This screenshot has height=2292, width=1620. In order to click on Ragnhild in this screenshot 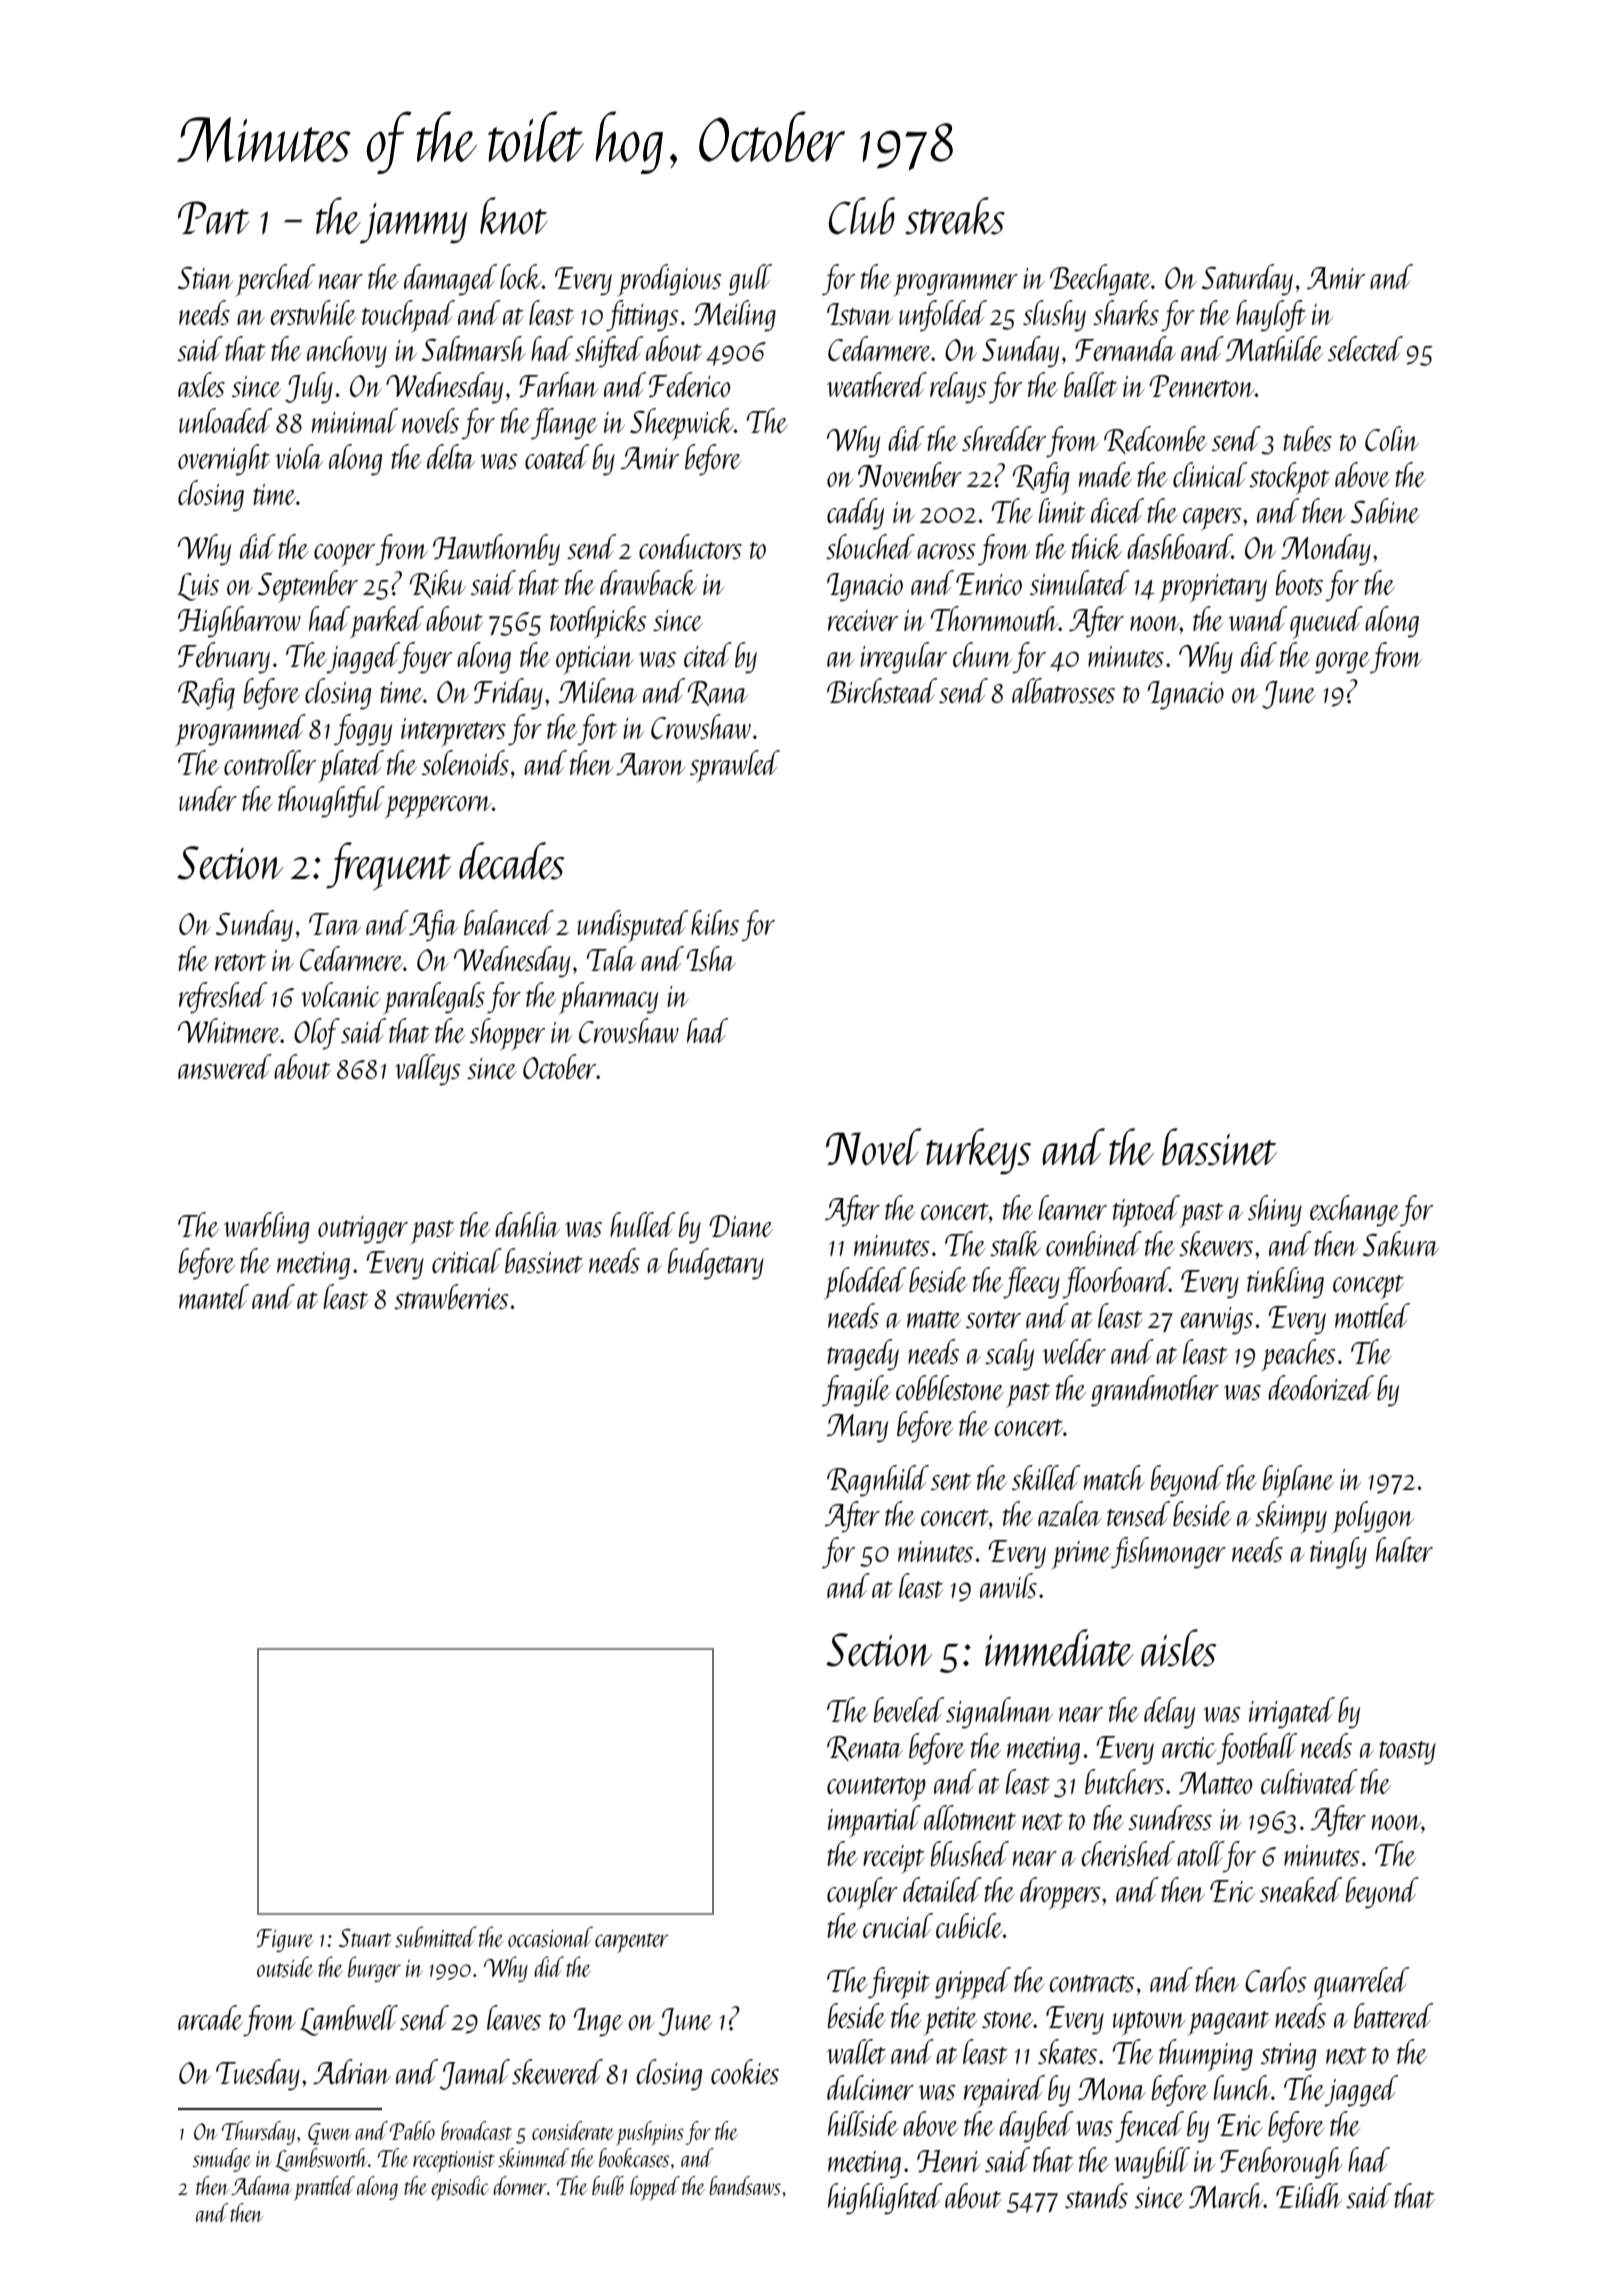, I will do `click(878, 1481)`.
